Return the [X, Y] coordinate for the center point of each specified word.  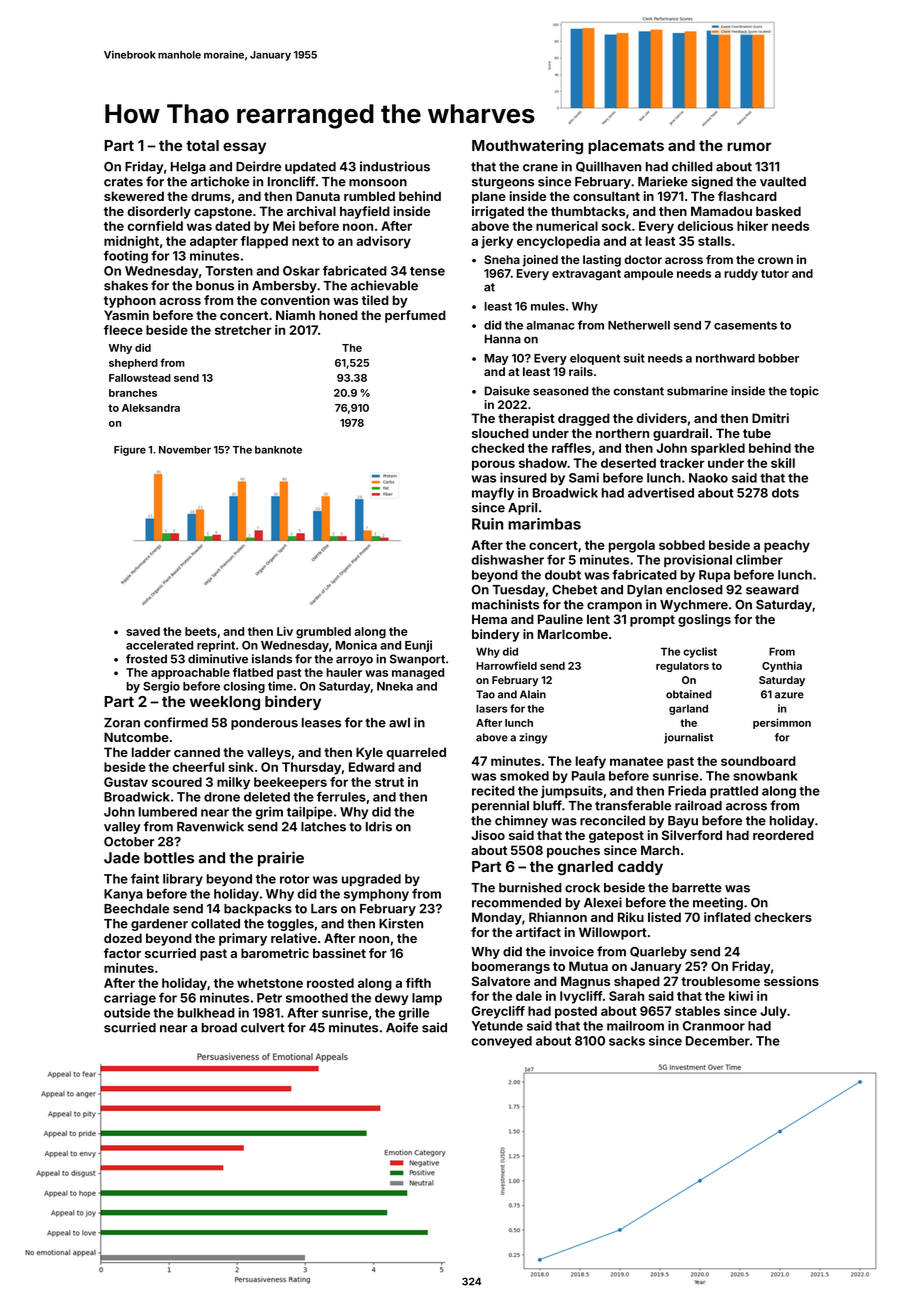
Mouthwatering [527, 146]
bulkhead [206, 1013]
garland [688, 709]
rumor [749, 146]
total [202, 145]
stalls [714, 241]
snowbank [765, 776]
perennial [500, 806]
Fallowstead [140, 378]
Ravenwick [210, 826]
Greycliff [498, 1012]
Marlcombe [573, 634]
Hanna [503, 339]
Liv [285, 631]
